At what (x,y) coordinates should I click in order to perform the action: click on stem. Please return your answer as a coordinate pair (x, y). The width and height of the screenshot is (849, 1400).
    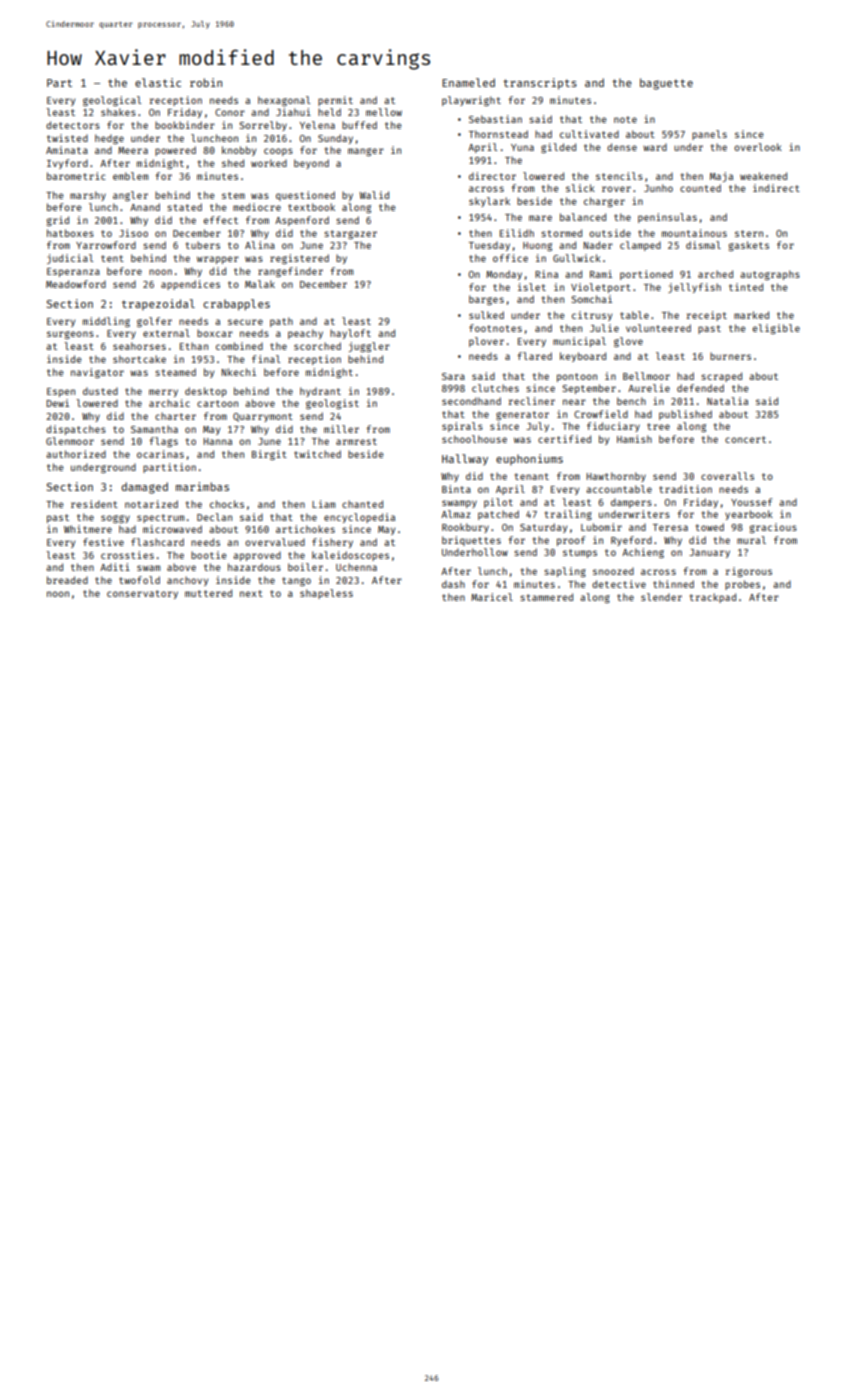
    Looking at the image, I should click on (233, 195).
